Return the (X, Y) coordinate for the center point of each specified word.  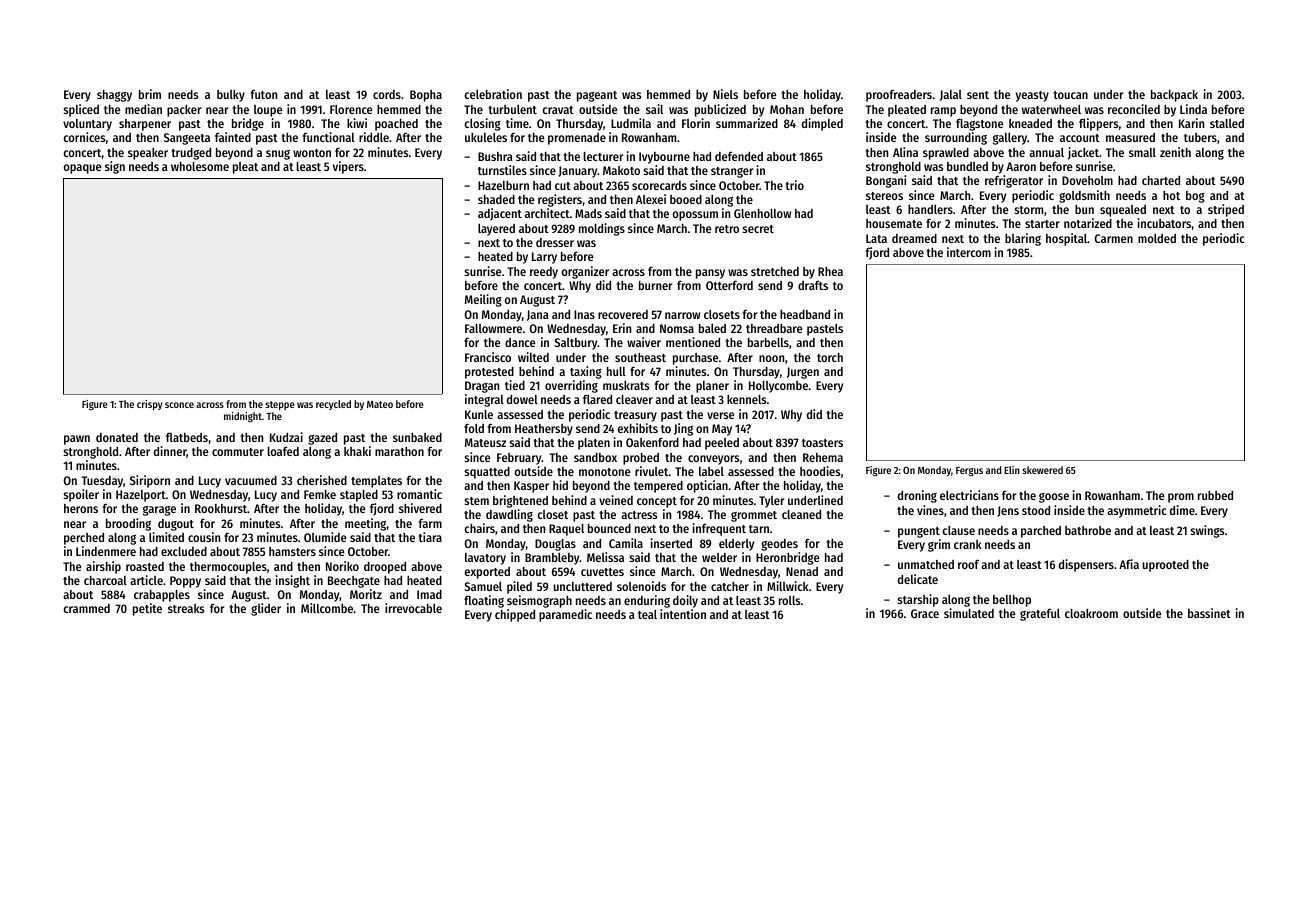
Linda (1193, 109)
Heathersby (544, 430)
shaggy (114, 96)
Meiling (483, 300)
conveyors (713, 460)
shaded (496, 199)
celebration (493, 94)
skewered (1042, 470)
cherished (322, 480)
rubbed (1215, 495)
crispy (150, 405)
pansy (710, 274)
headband (805, 314)
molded (1157, 238)
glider (266, 609)
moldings (602, 229)
